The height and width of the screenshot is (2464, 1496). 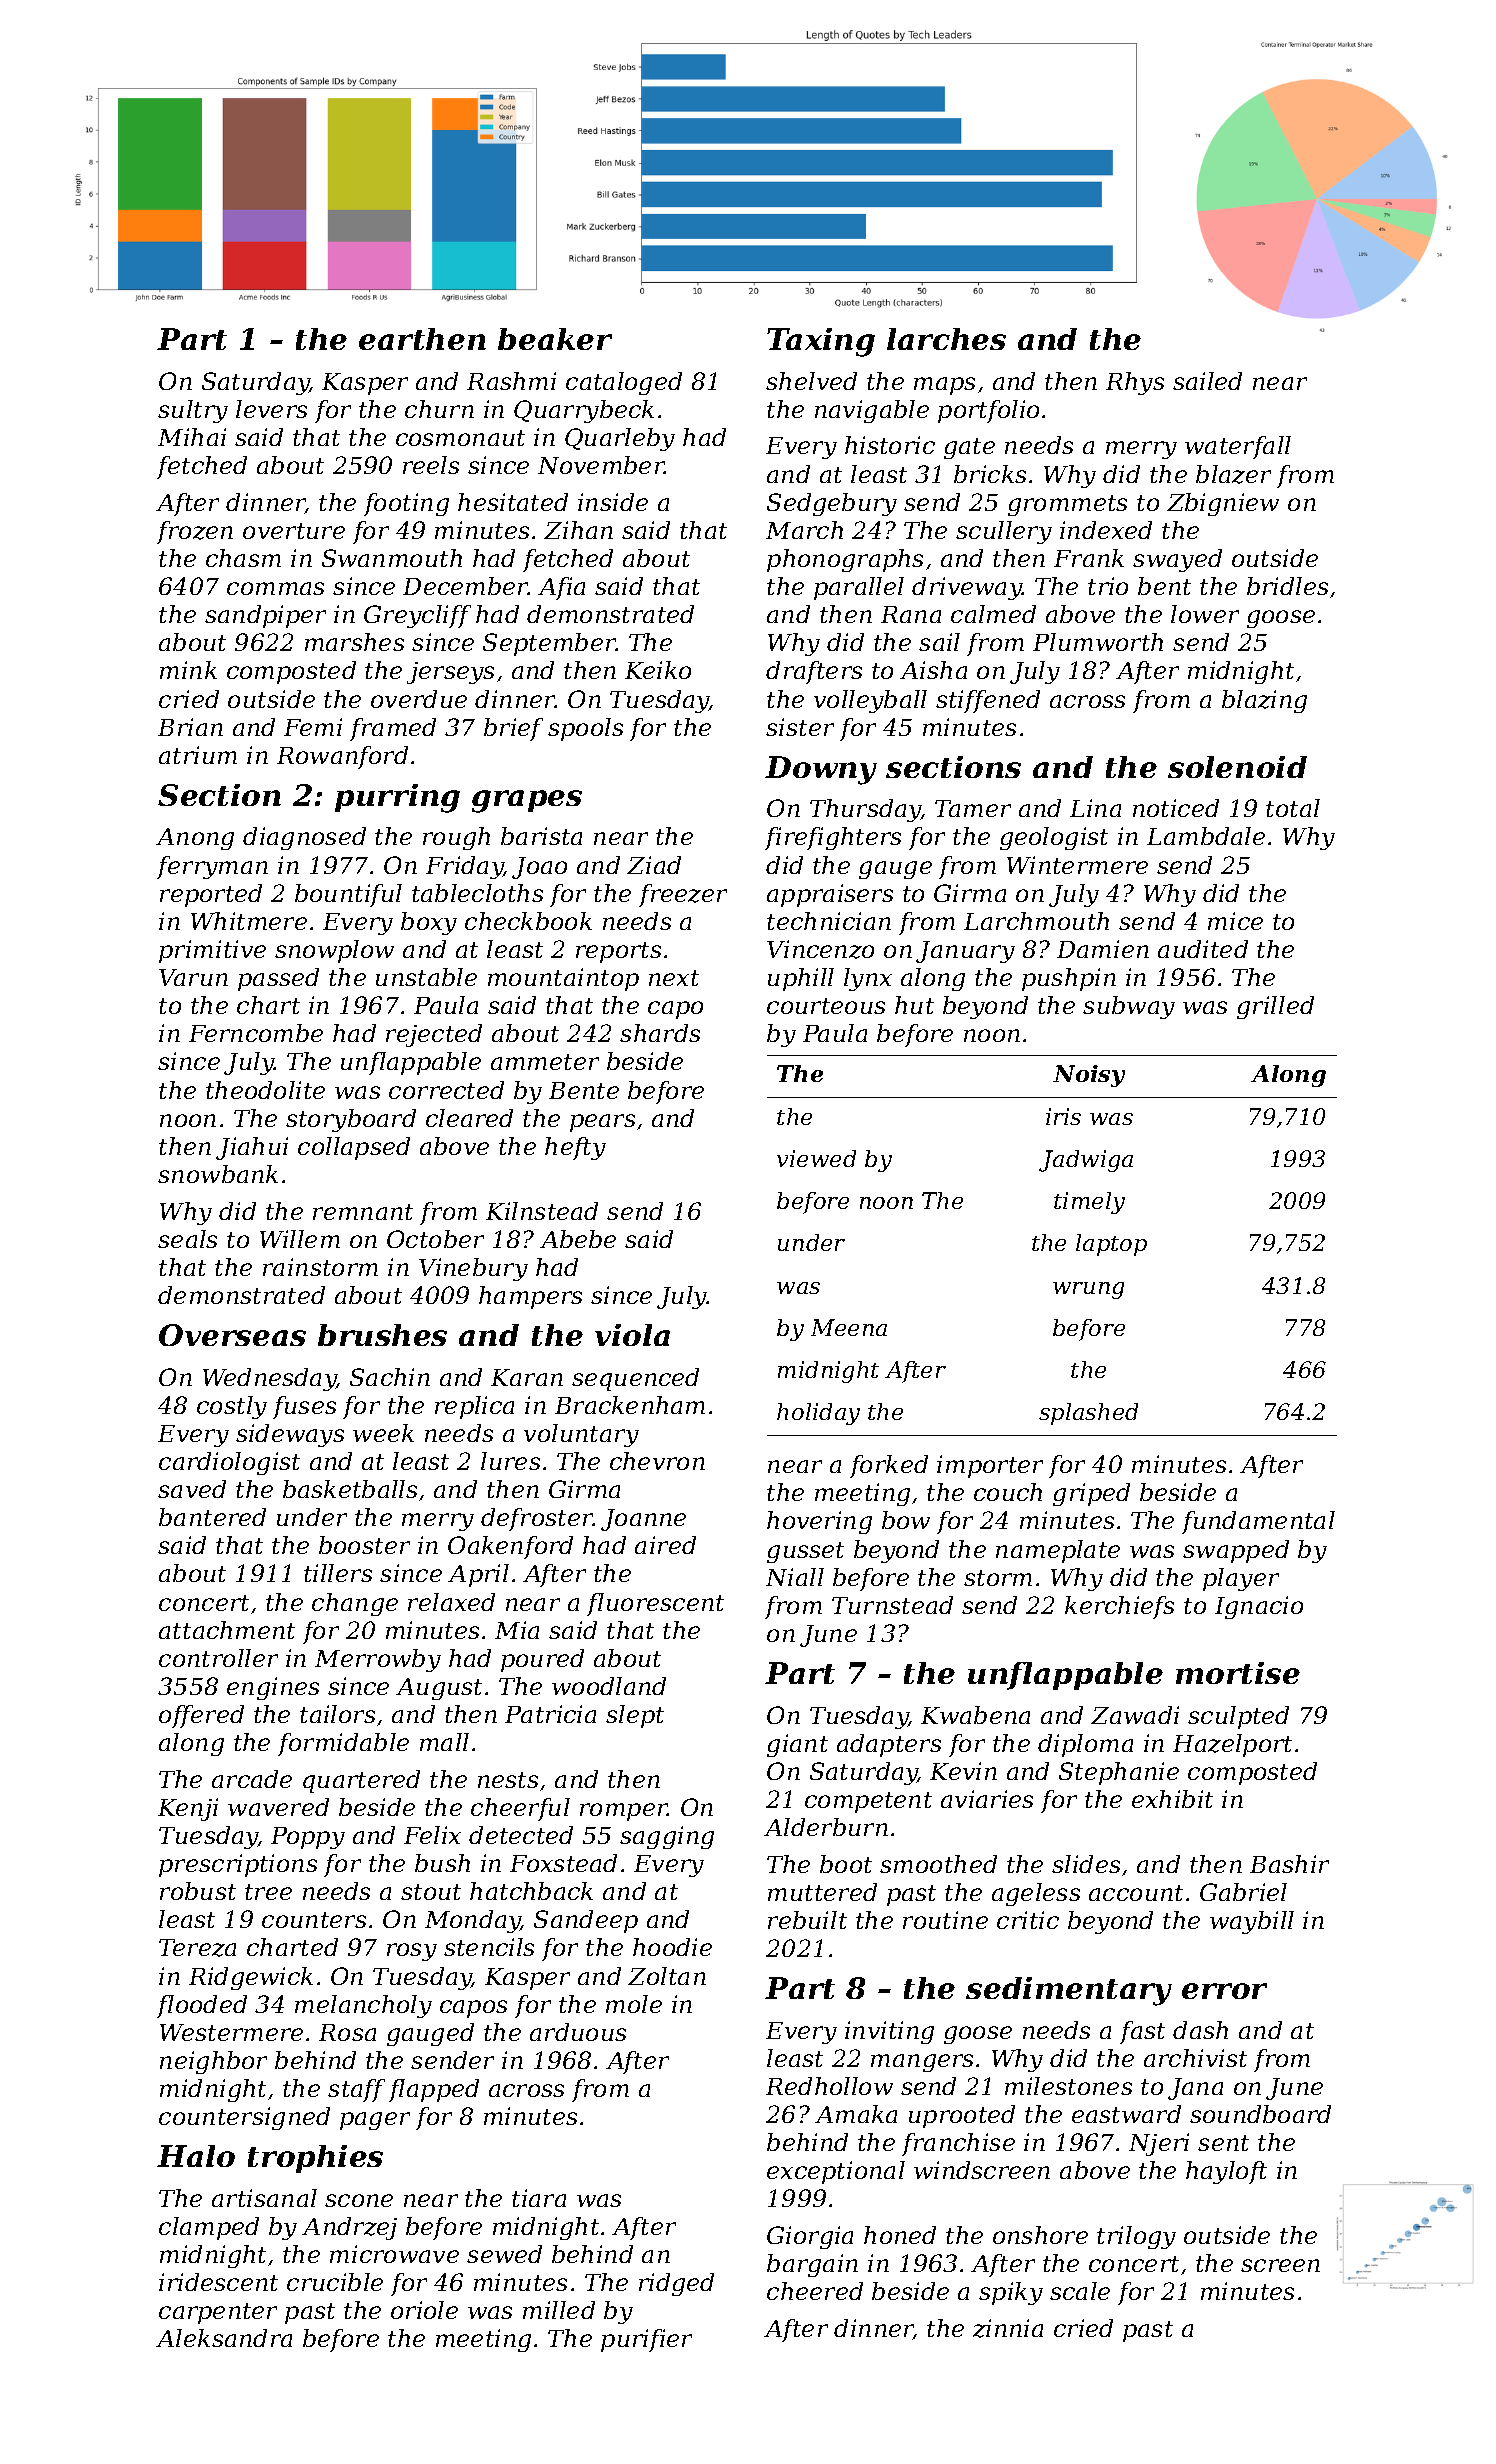 What do you see at coordinates (676, 2284) in the screenshot?
I see `ridged` at bounding box center [676, 2284].
